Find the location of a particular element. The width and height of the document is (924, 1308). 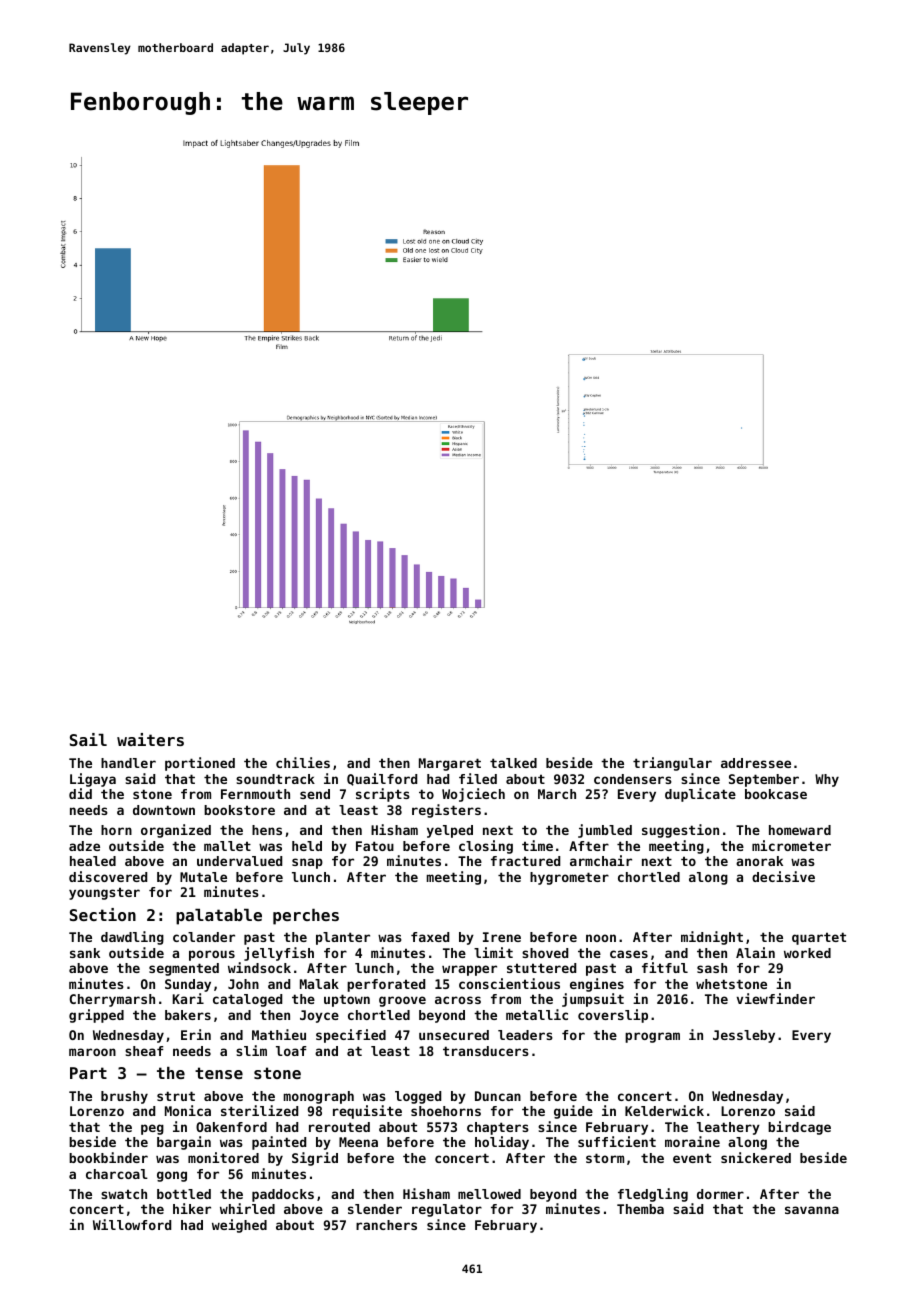

micrometer is located at coordinates (791, 845).
